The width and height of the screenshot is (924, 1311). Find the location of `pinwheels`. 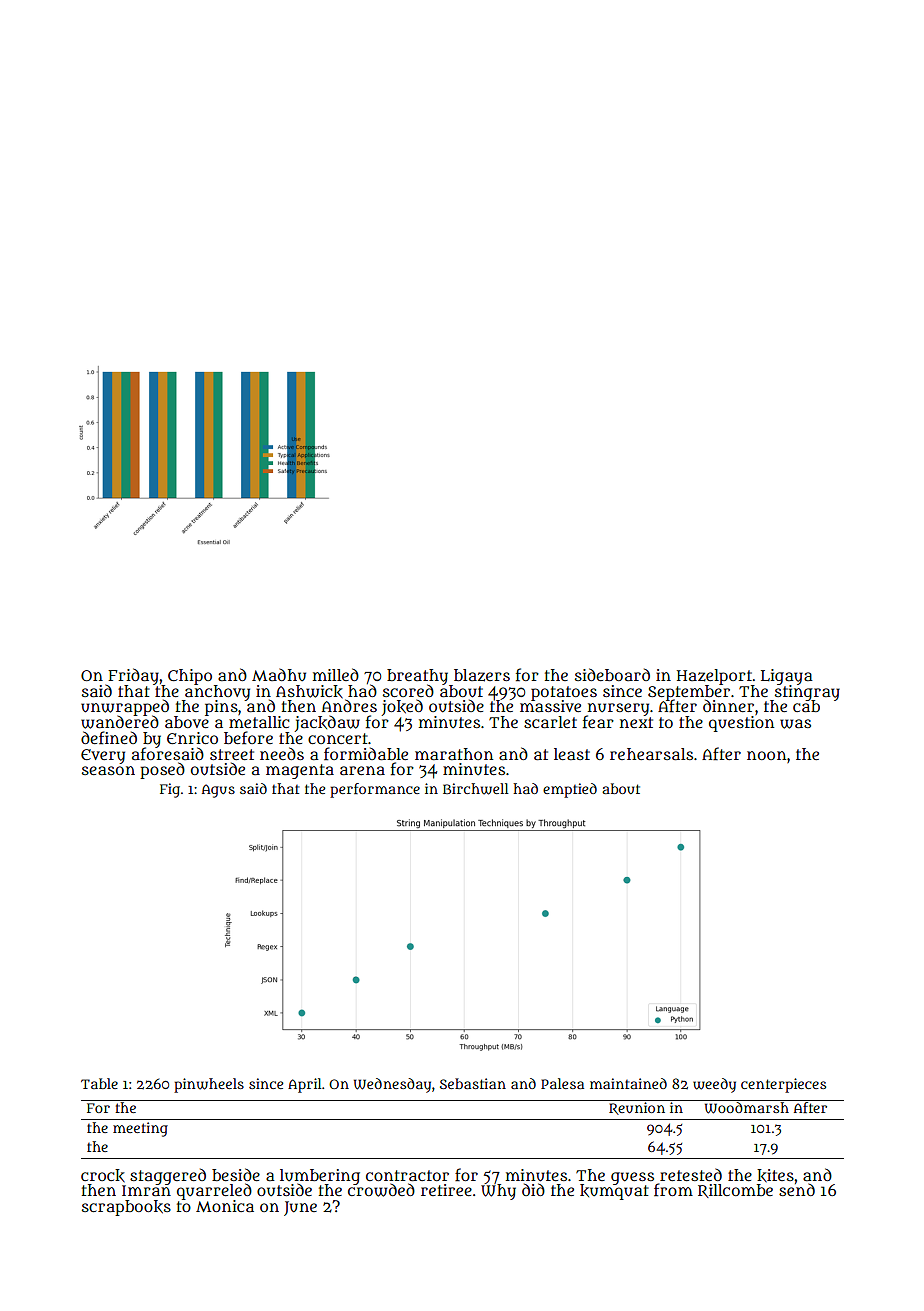

pinwheels is located at coordinates (209, 1085).
